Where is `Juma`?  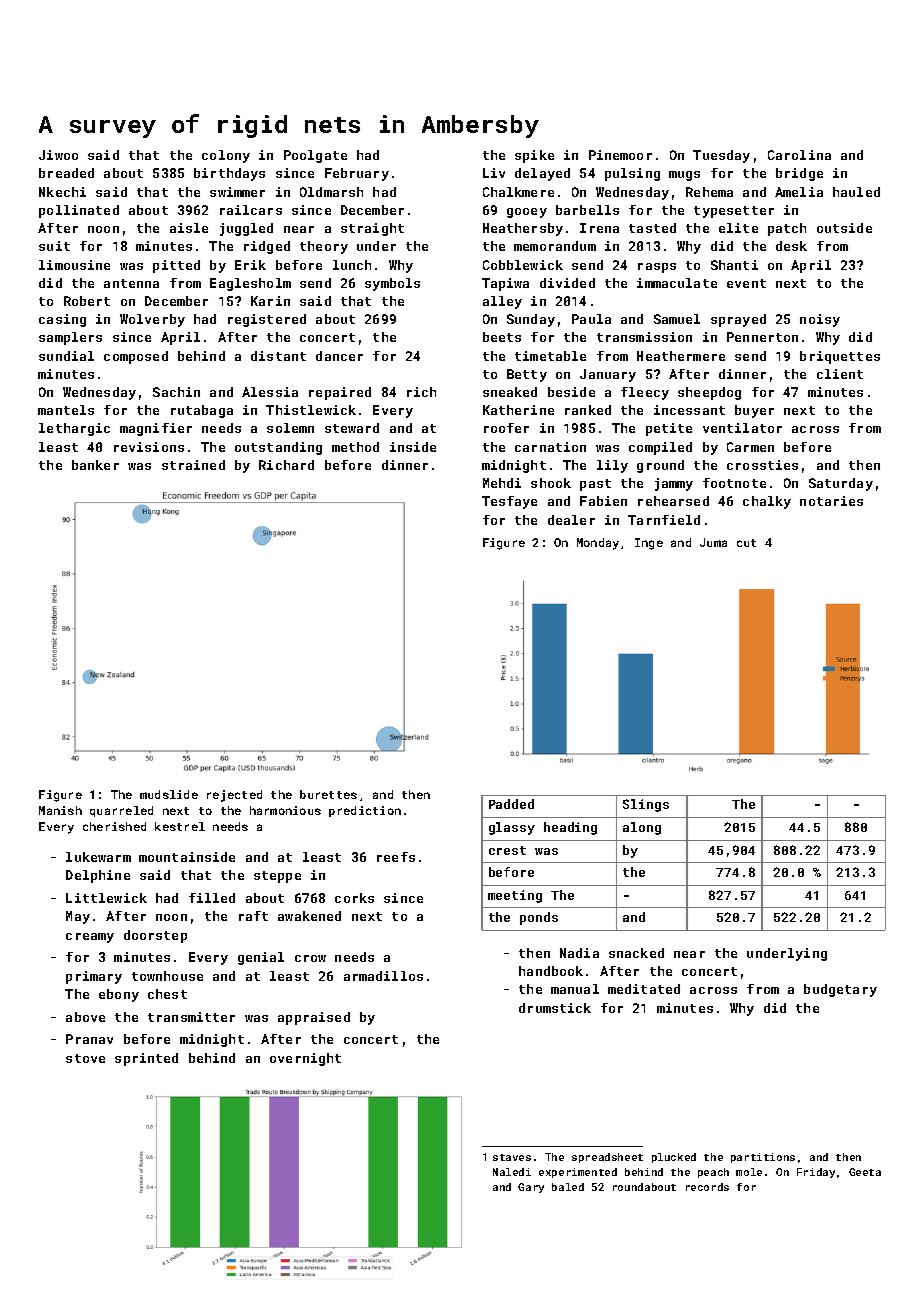 Juma is located at coordinates (713, 542).
